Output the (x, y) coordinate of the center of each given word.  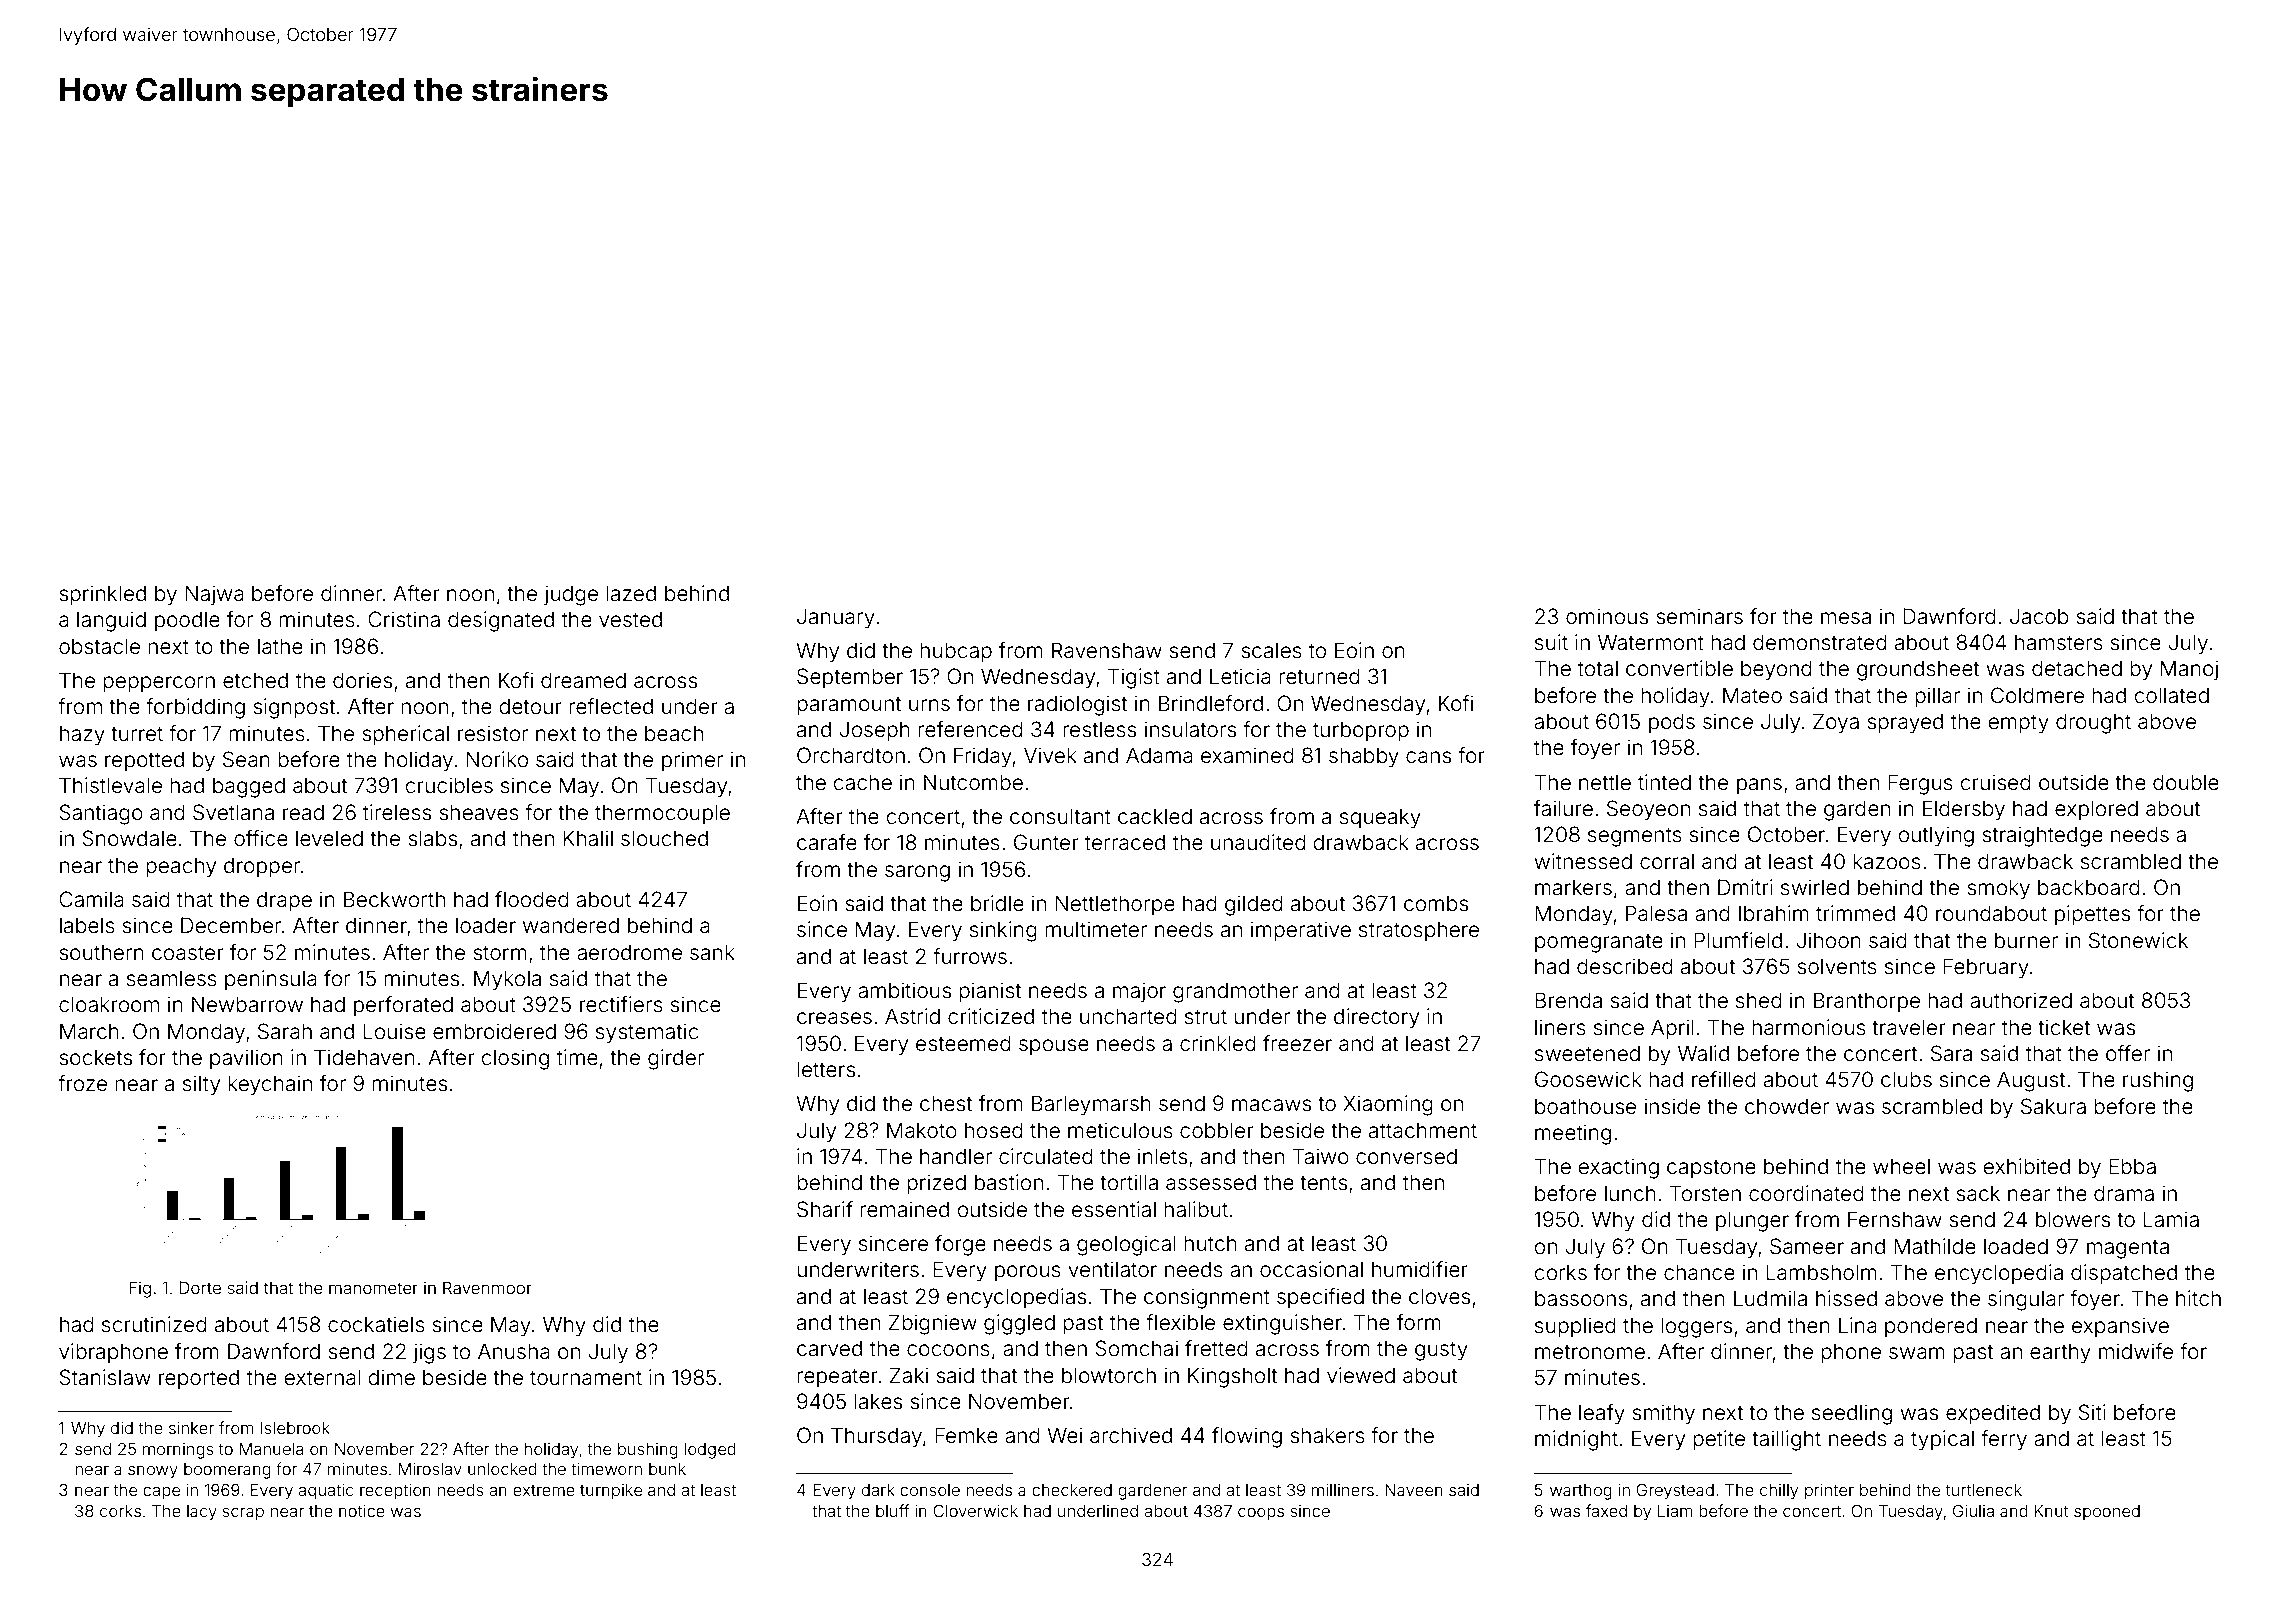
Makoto (922, 1130)
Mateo (1752, 695)
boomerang (227, 1471)
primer (692, 761)
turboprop (1361, 731)
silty (201, 1085)
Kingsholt (1232, 1377)
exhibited (2026, 1166)
